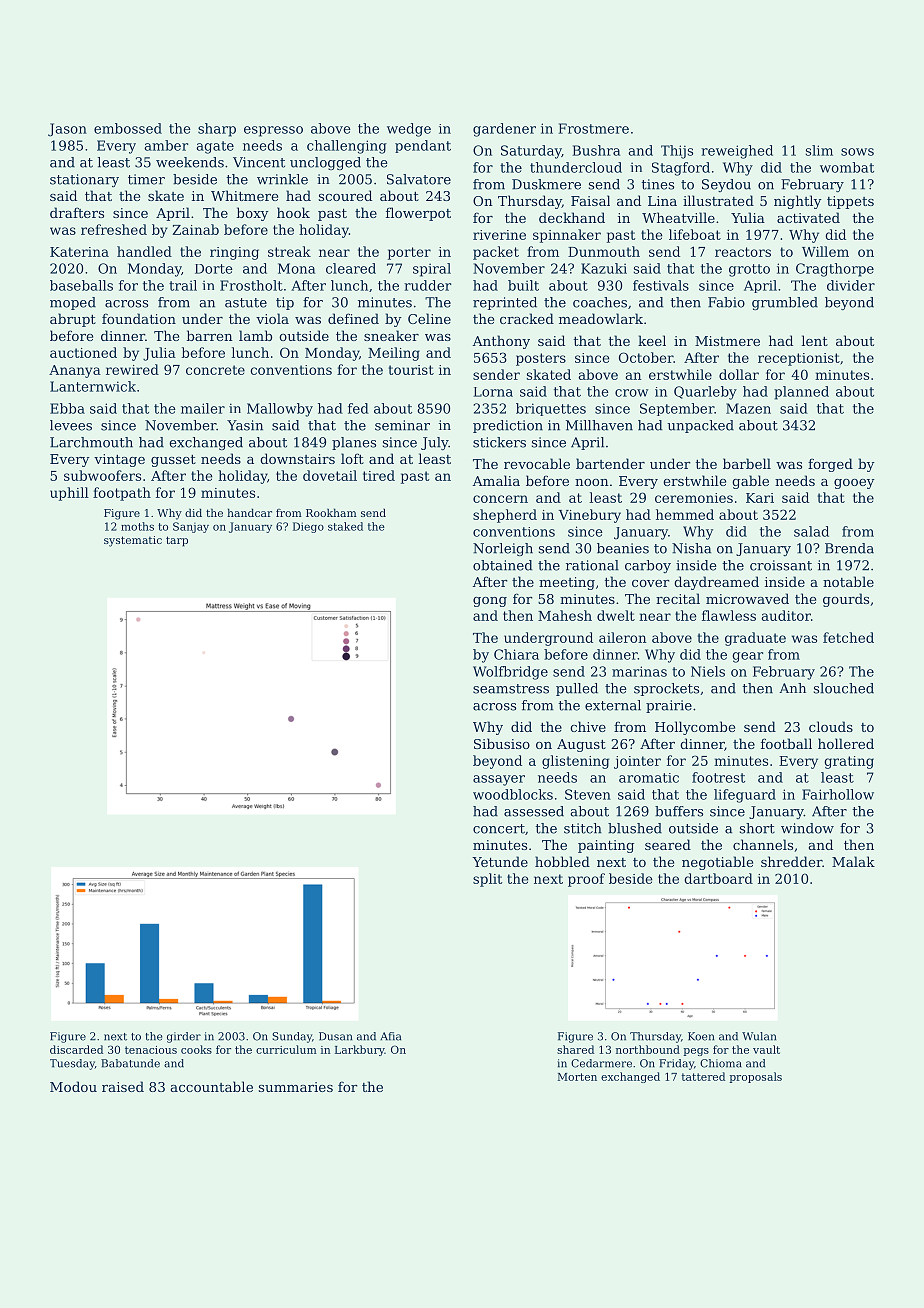 This screenshot has width=924, height=1308. I want to click on systematic, so click(133, 541).
